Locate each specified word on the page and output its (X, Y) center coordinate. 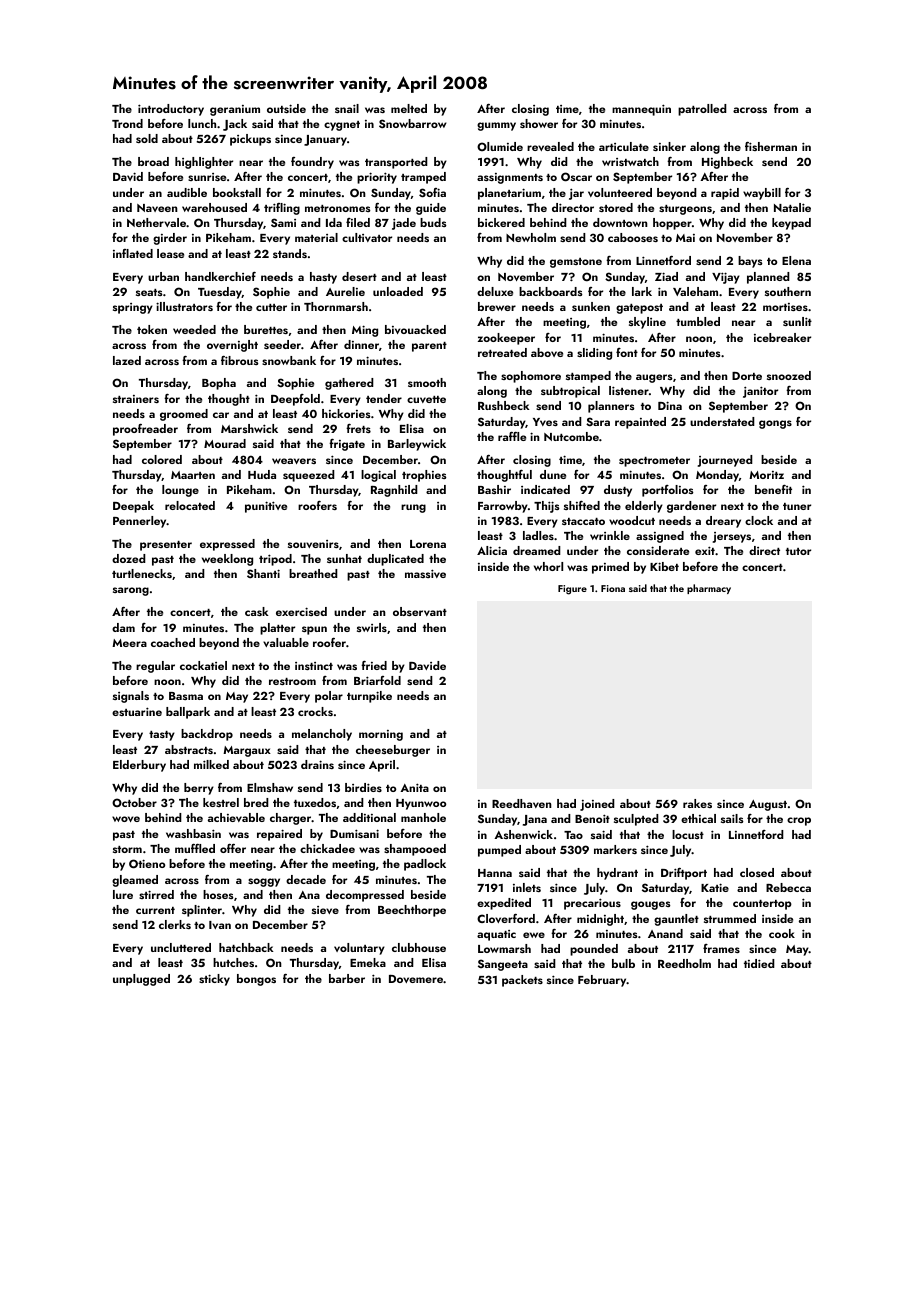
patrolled (702, 110)
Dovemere (416, 979)
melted (409, 108)
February (602, 981)
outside (286, 108)
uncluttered (181, 947)
